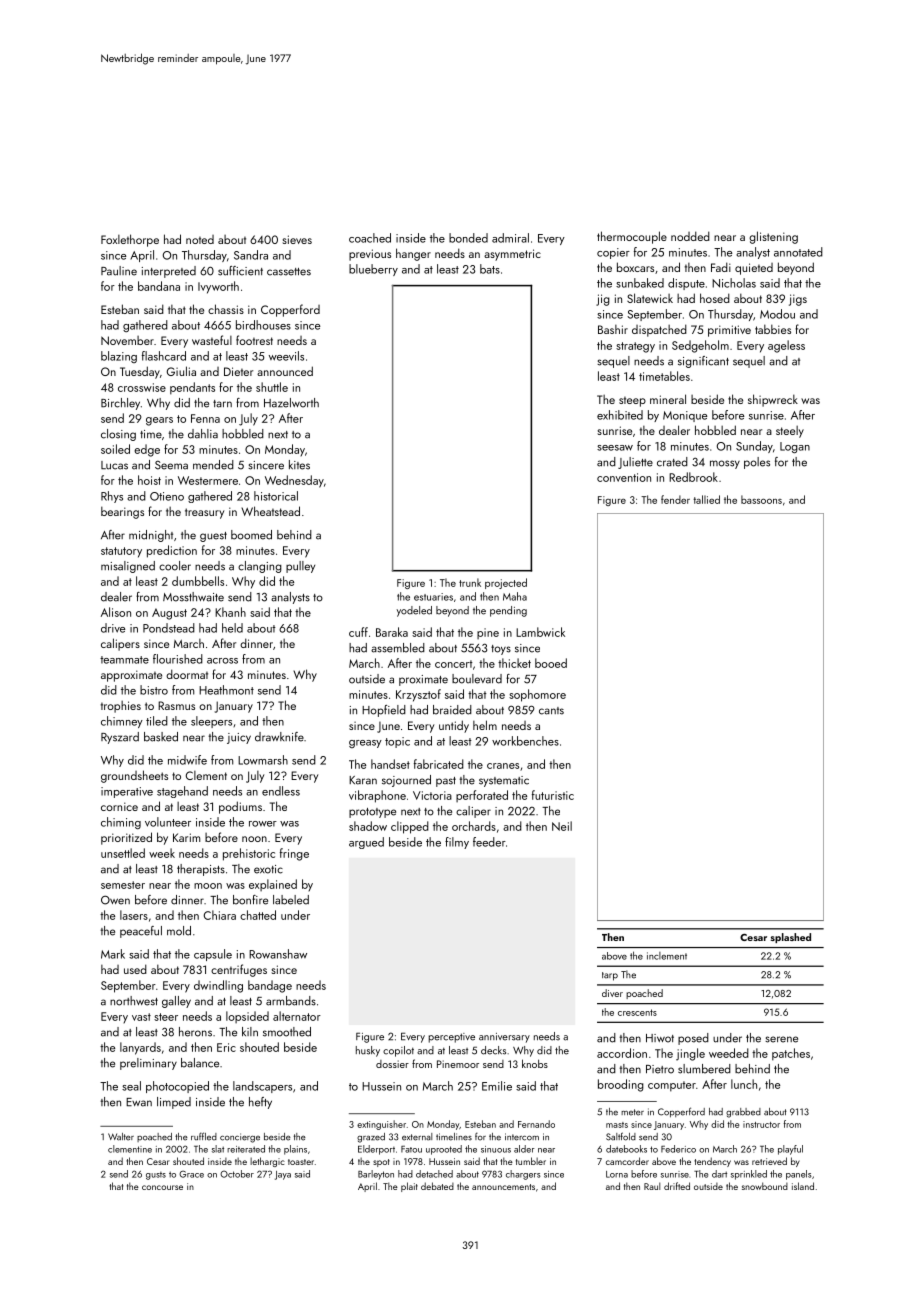 The height and width of the screenshot is (1308, 924). What do you see at coordinates (503, 766) in the screenshot?
I see `cranes` at bounding box center [503, 766].
